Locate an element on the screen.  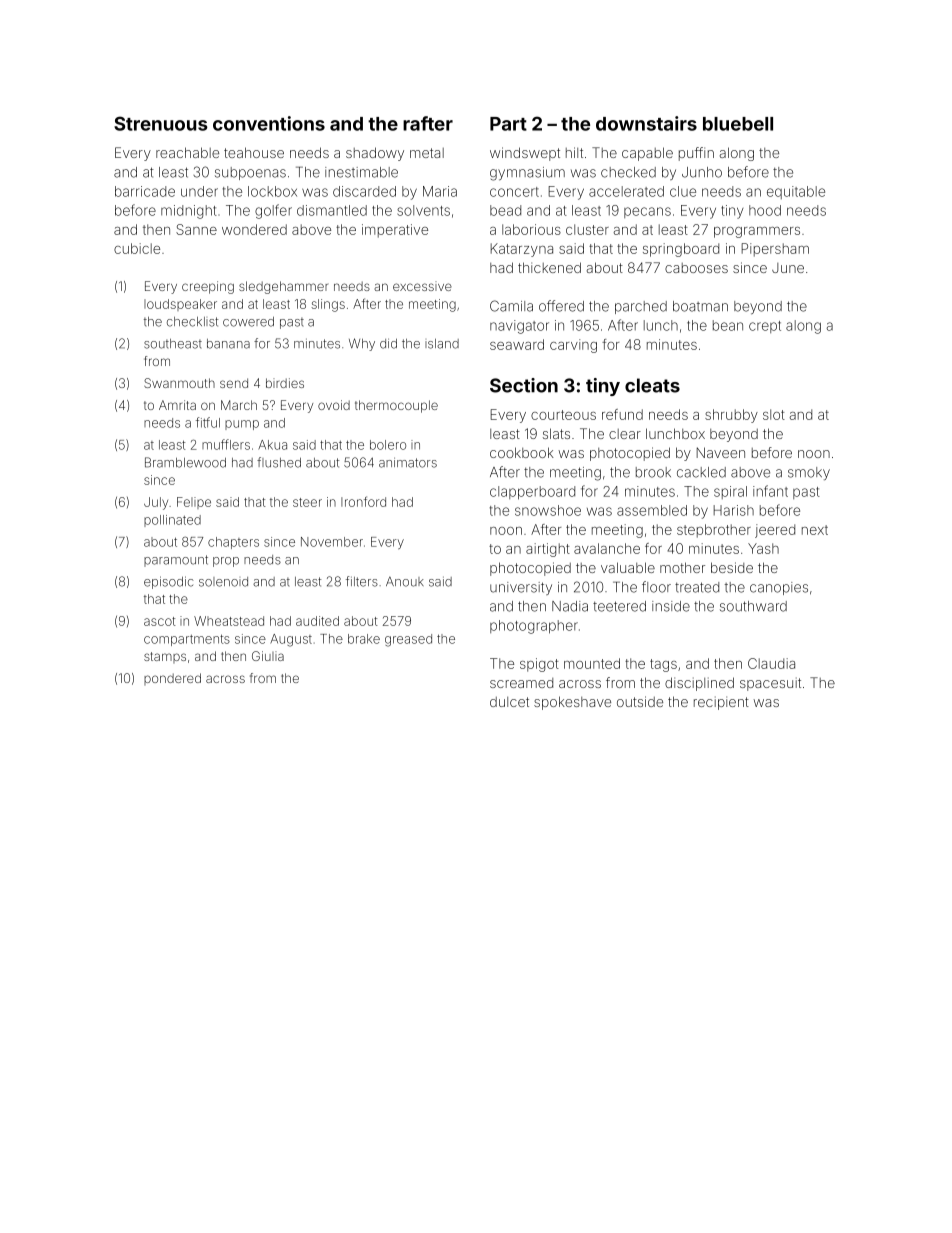
Giulia is located at coordinates (268, 656).
